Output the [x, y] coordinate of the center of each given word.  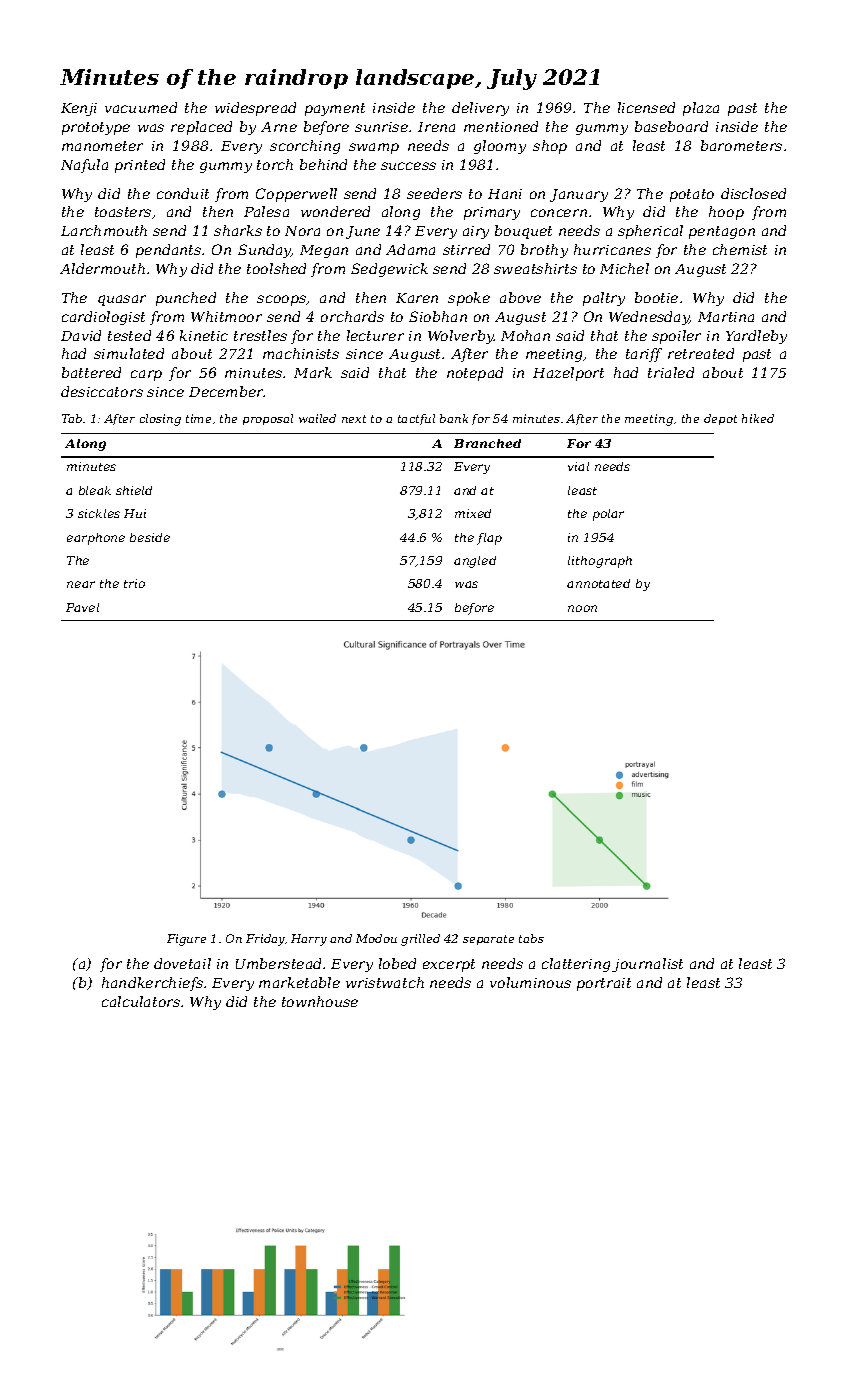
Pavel [82, 607]
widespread [255, 109]
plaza [701, 109]
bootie [656, 297]
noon [582, 608]
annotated [598, 583]
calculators [141, 1001]
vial [578, 466]
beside [150, 537]
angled [475, 562]
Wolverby [461, 337]
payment [335, 109]
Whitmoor [226, 316]
